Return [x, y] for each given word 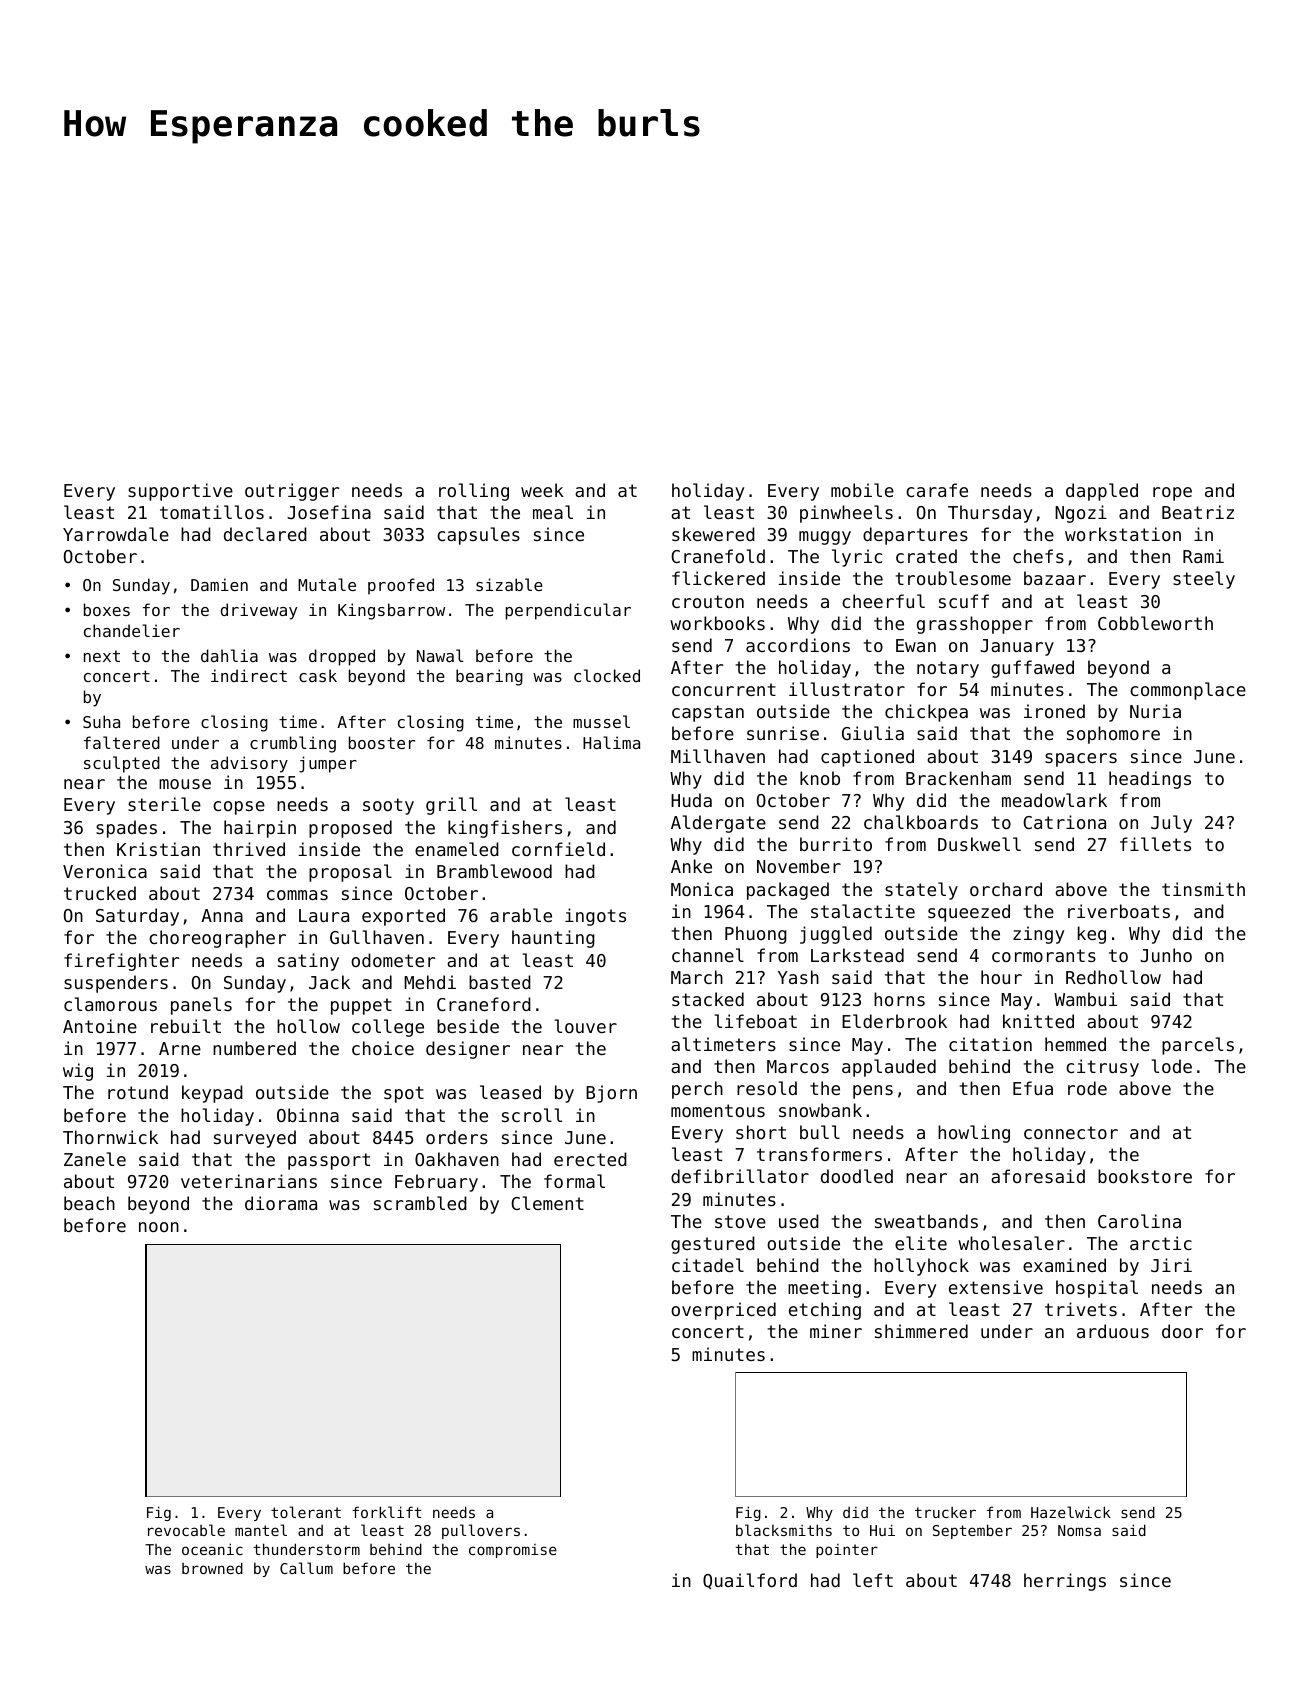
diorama [281, 1203]
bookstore [1145, 1176]
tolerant [306, 1512]
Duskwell [979, 844]
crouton [708, 601]
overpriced [723, 1311]
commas [297, 895]
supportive [180, 492]
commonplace [1188, 691]
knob [820, 778]
